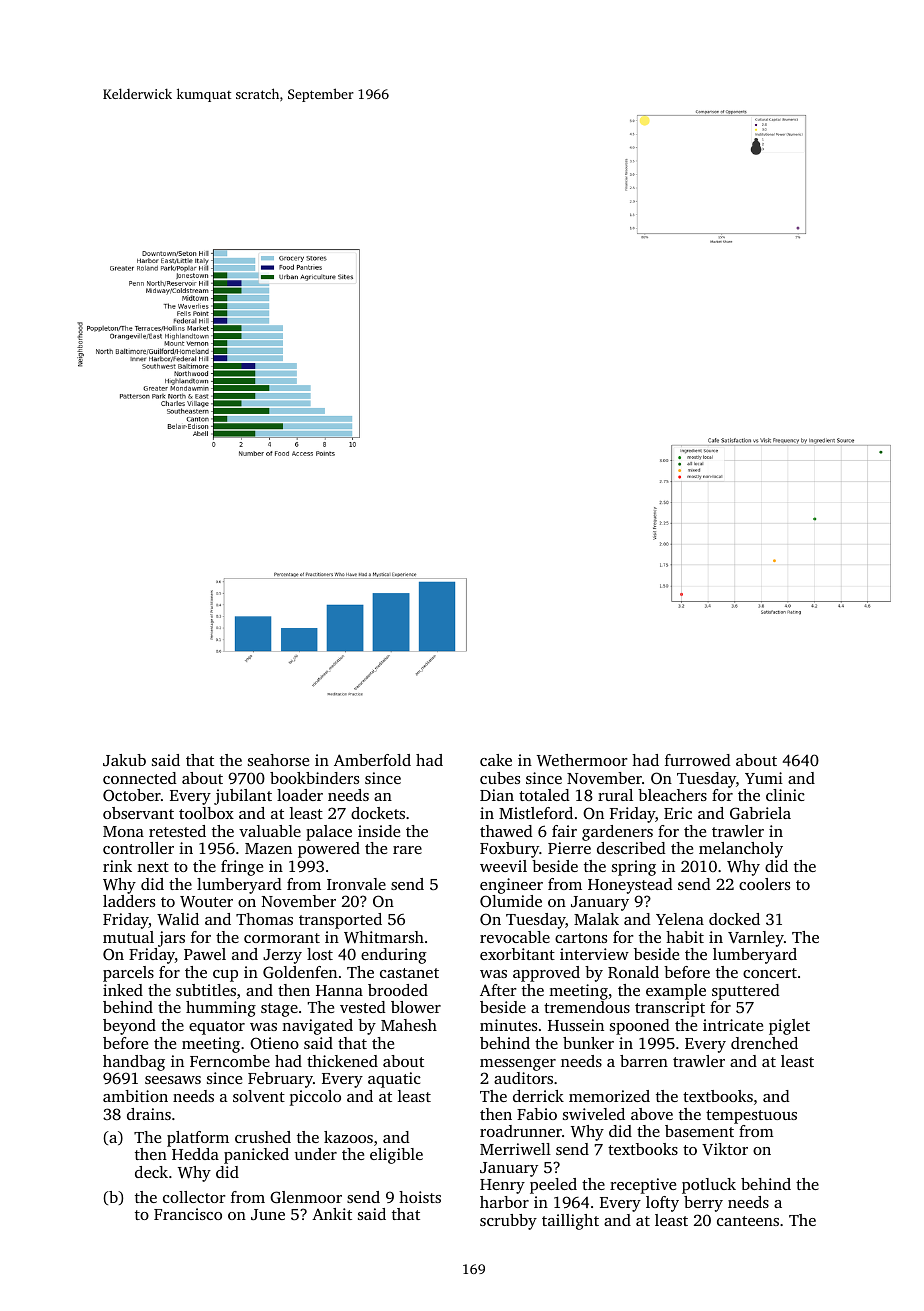 The height and width of the page is (1311, 924). I want to click on Ironvale, so click(356, 884).
